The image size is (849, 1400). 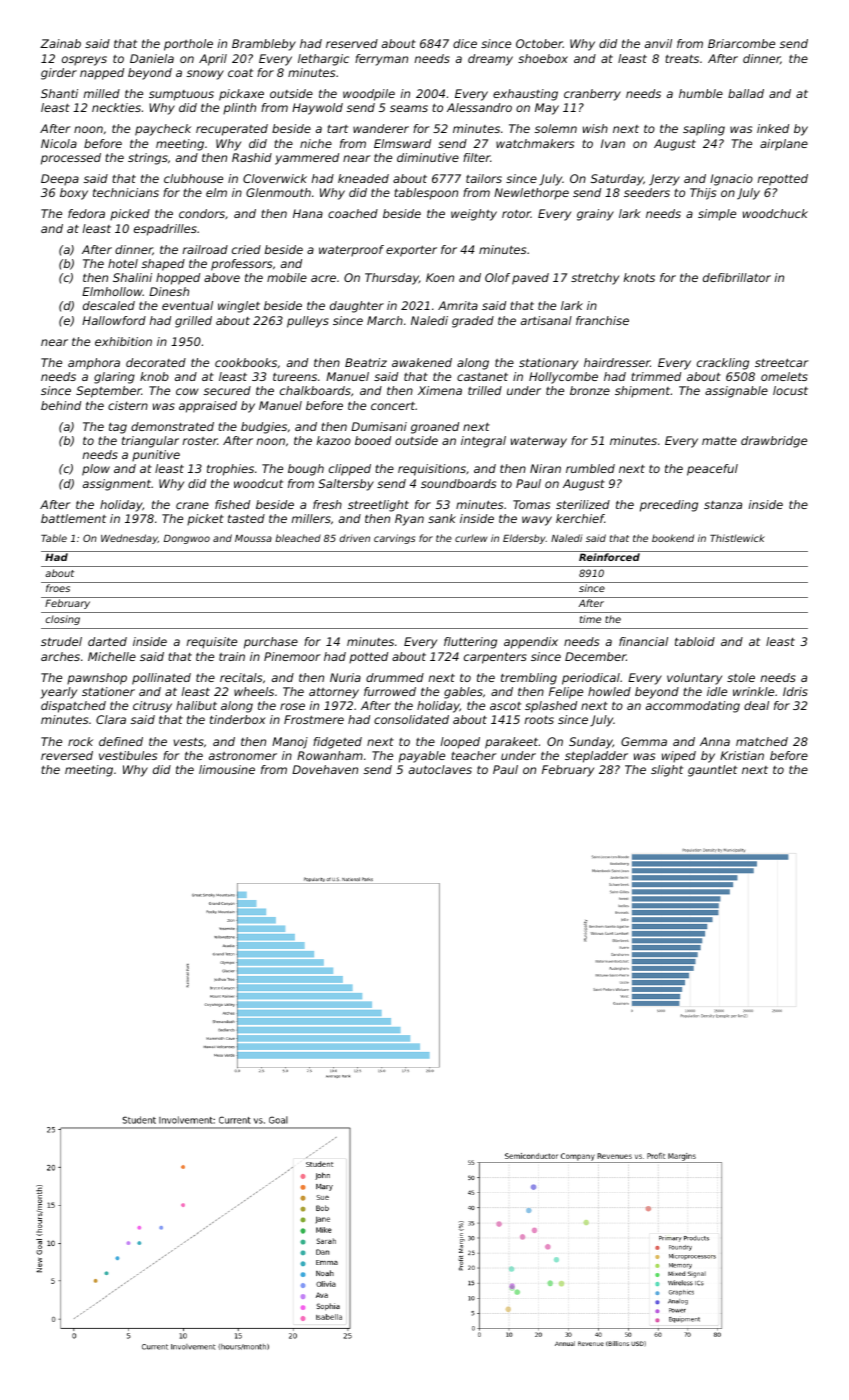 What do you see at coordinates (60, 43) in the screenshot?
I see `Zainab` at bounding box center [60, 43].
